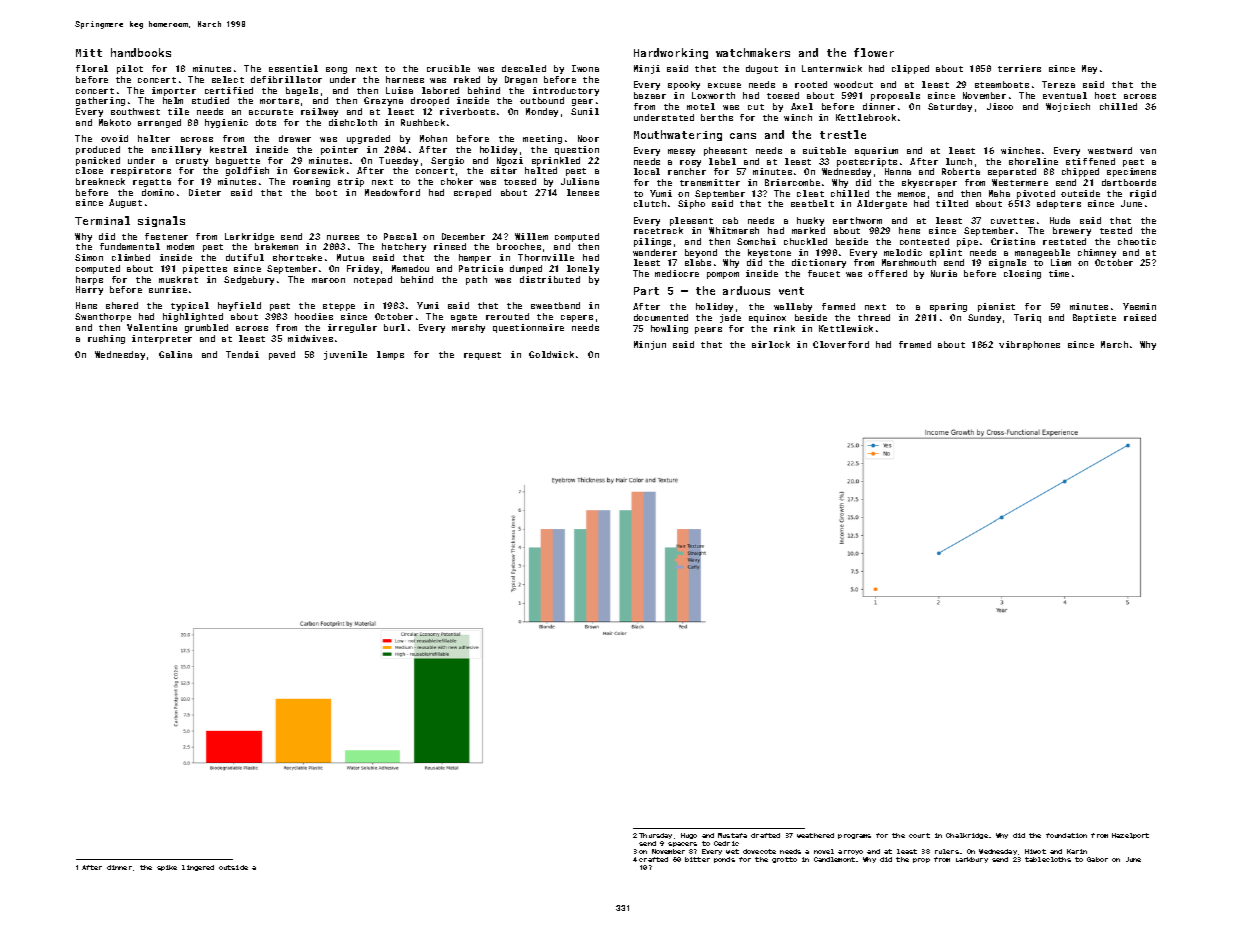 This image has width=1233, height=952. Describe the element at coordinates (1019, 68) in the image. I see `terriers` at that location.
